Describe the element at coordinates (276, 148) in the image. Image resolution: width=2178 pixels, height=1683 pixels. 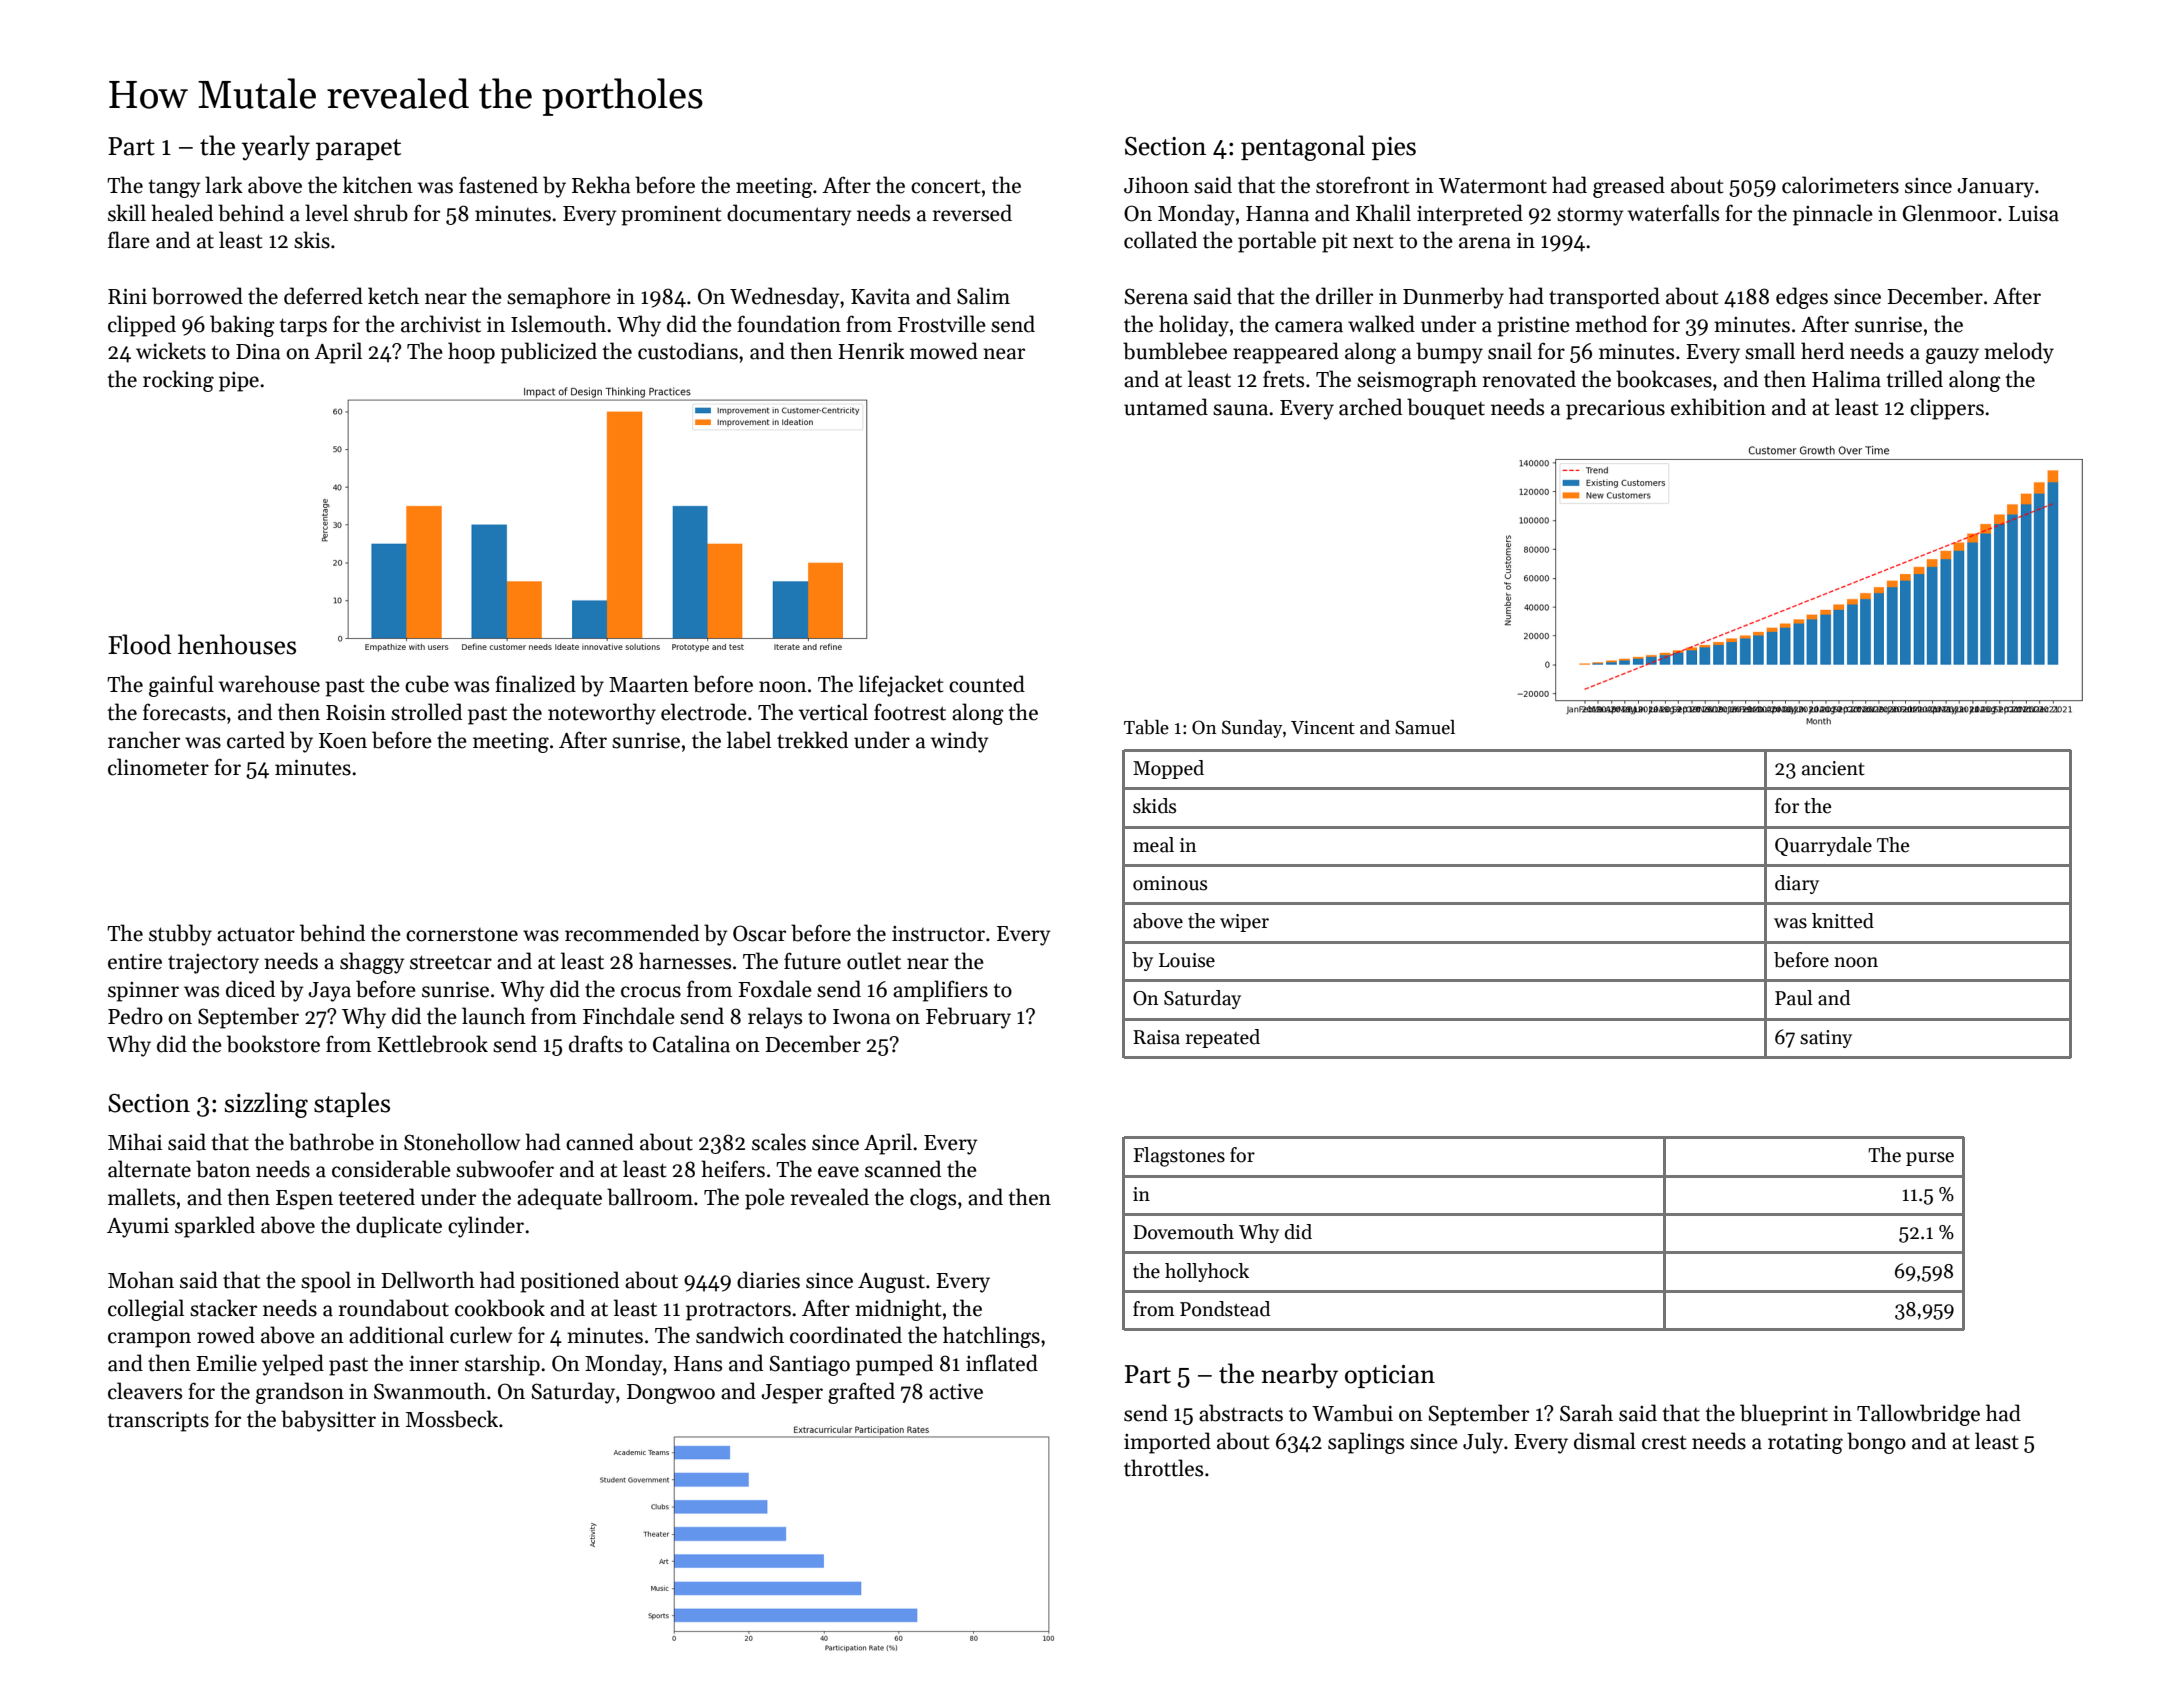
I see `yearly` at that location.
